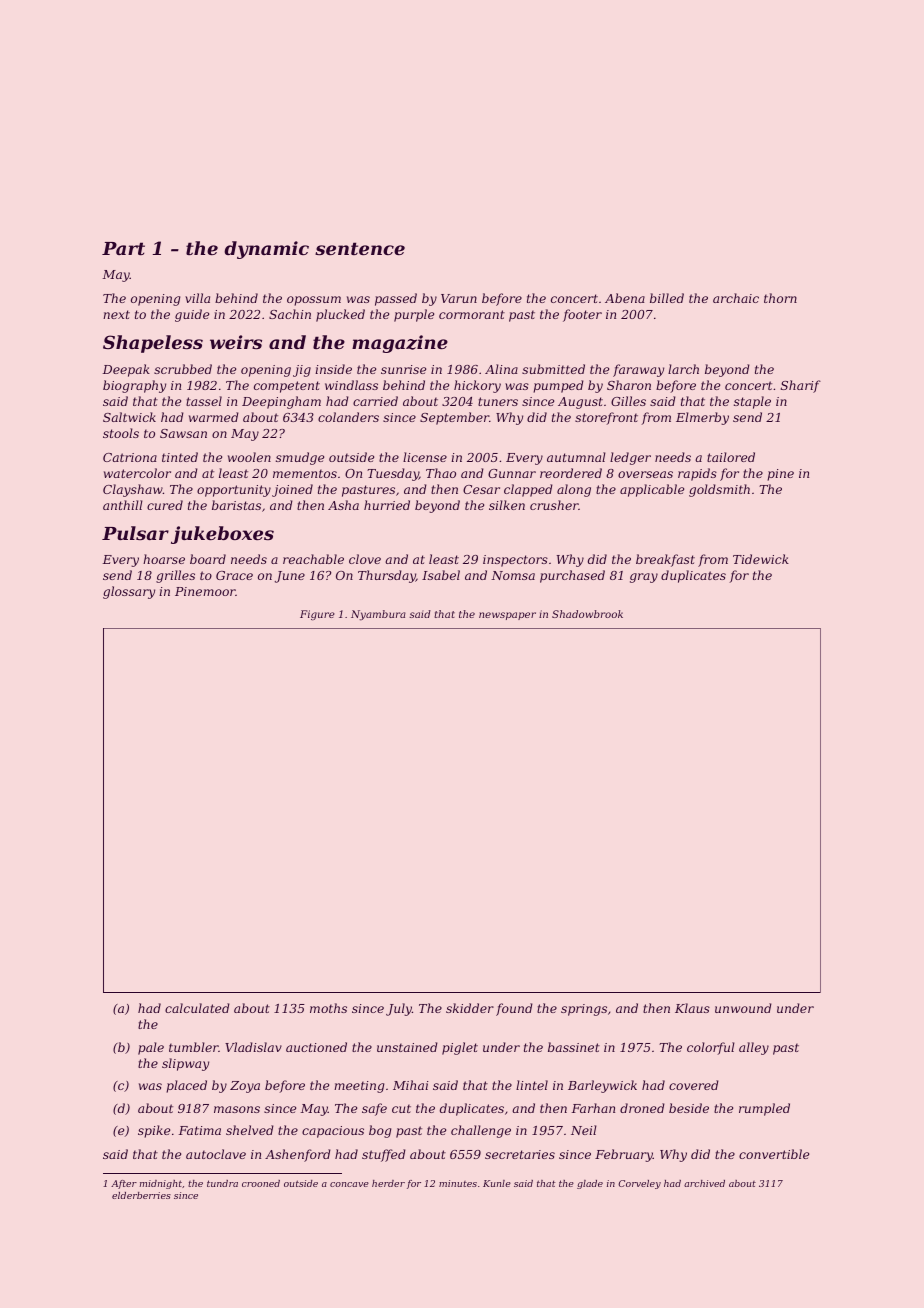 Image resolution: width=924 pixels, height=1308 pixels. What do you see at coordinates (208, 559) in the image?
I see `board` at bounding box center [208, 559].
